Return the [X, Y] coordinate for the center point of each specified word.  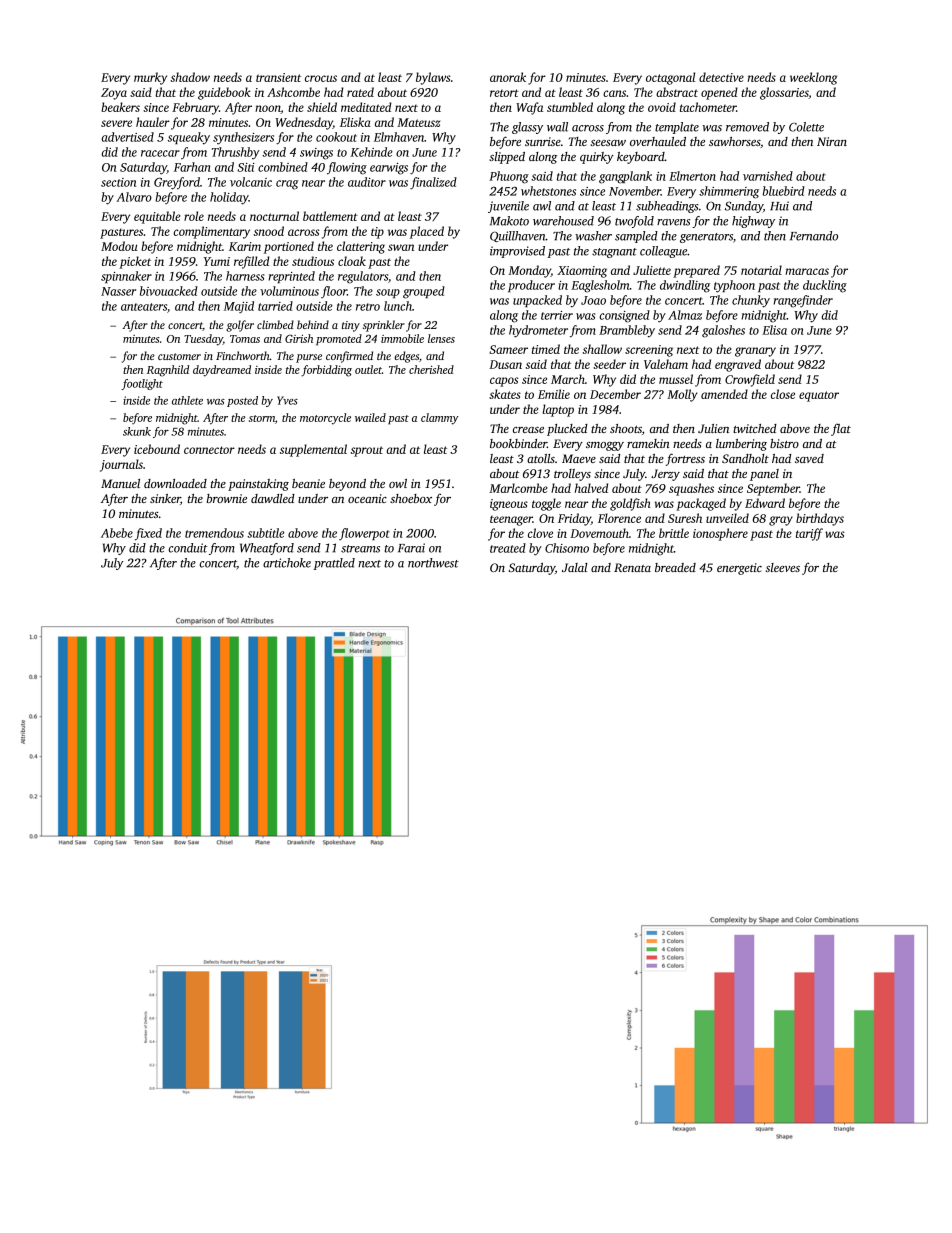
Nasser [118, 291]
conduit [188, 548]
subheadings [667, 207]
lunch [398, 306]
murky [150, 78]
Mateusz [418, 122]
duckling [825, 286]
